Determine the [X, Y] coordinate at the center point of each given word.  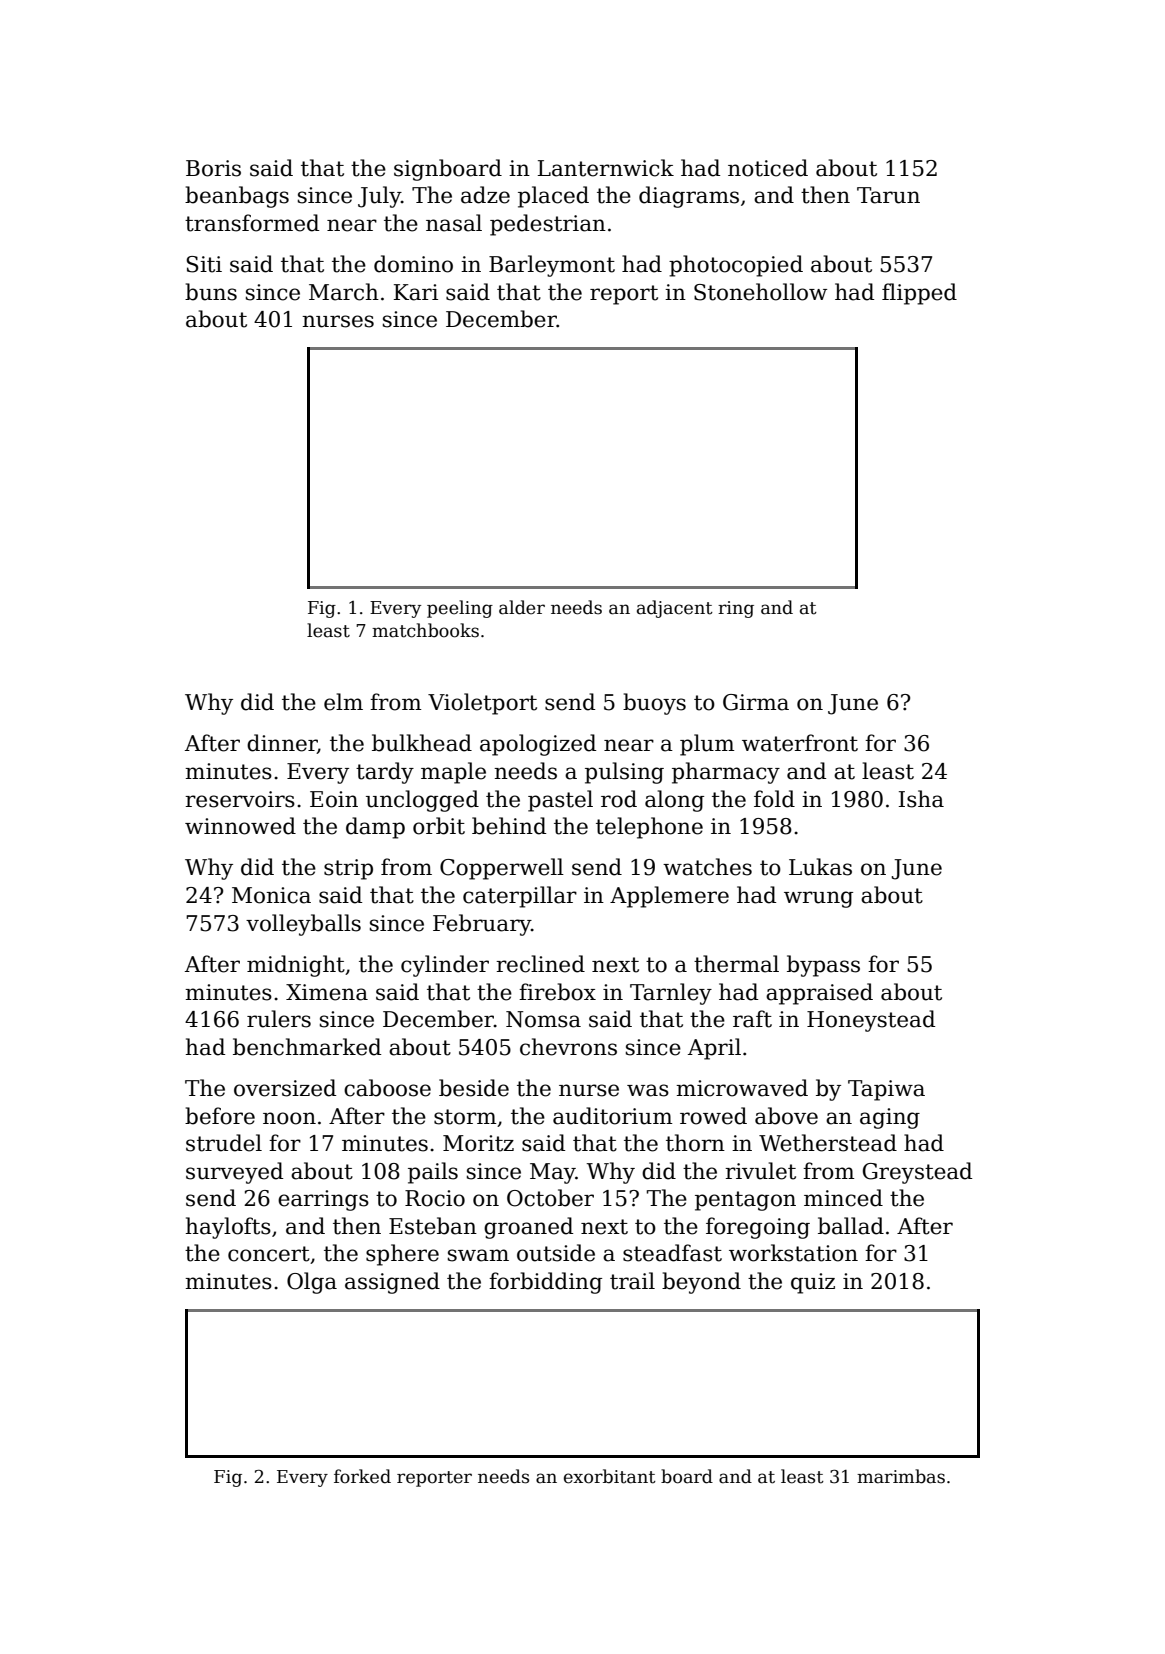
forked [362, 1476]
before [220, 1116]
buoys [654, 704]
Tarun [888, 195]
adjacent [675, 609]
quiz [813, 1283]
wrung [818, 899]
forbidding [545, 1283]
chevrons [568, 1047]
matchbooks [425, 630]
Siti [204, 264]
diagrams [689, 197]
